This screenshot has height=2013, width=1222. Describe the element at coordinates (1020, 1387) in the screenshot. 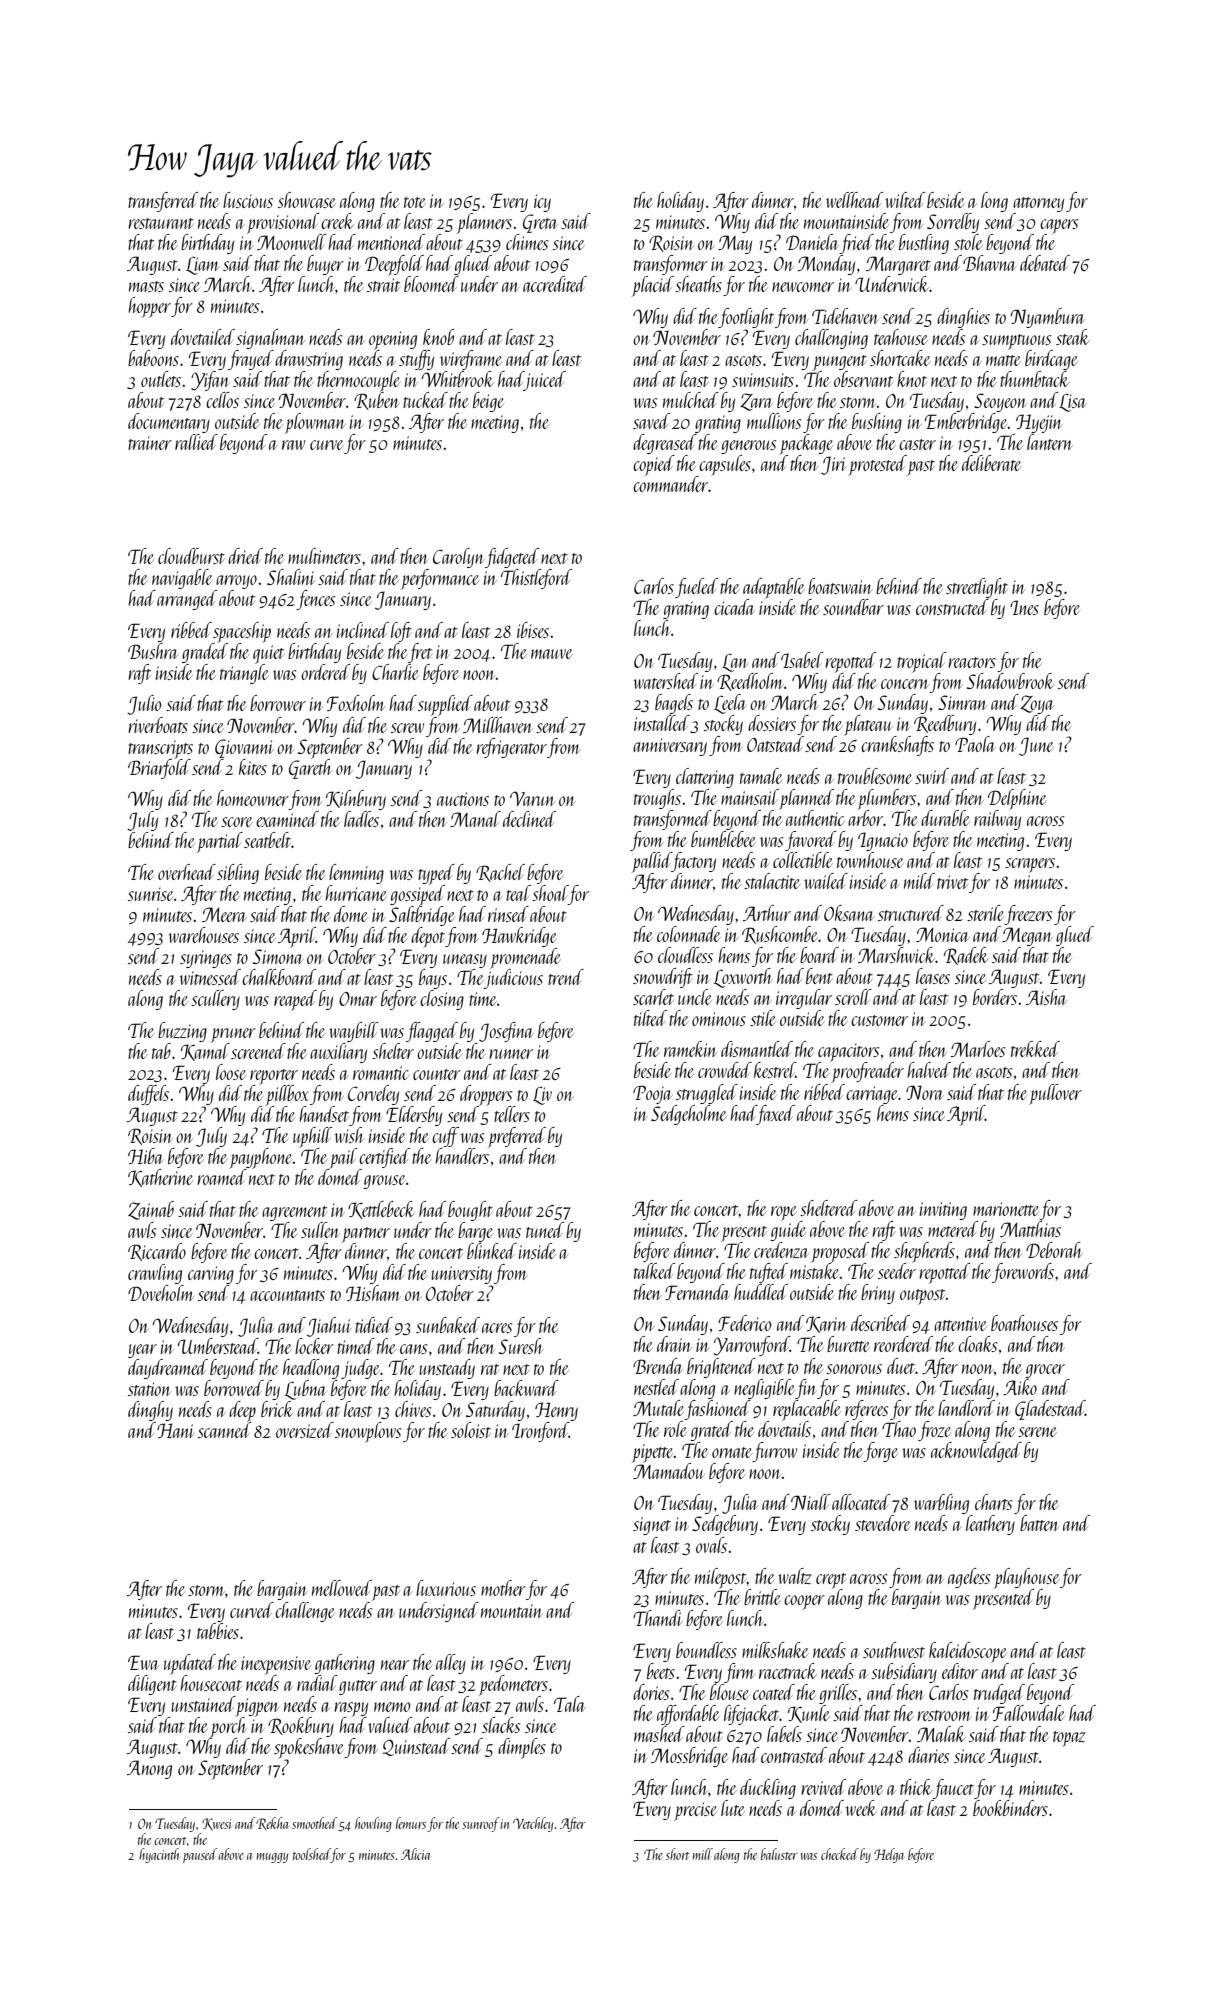

I see `Aiko` at that location.
